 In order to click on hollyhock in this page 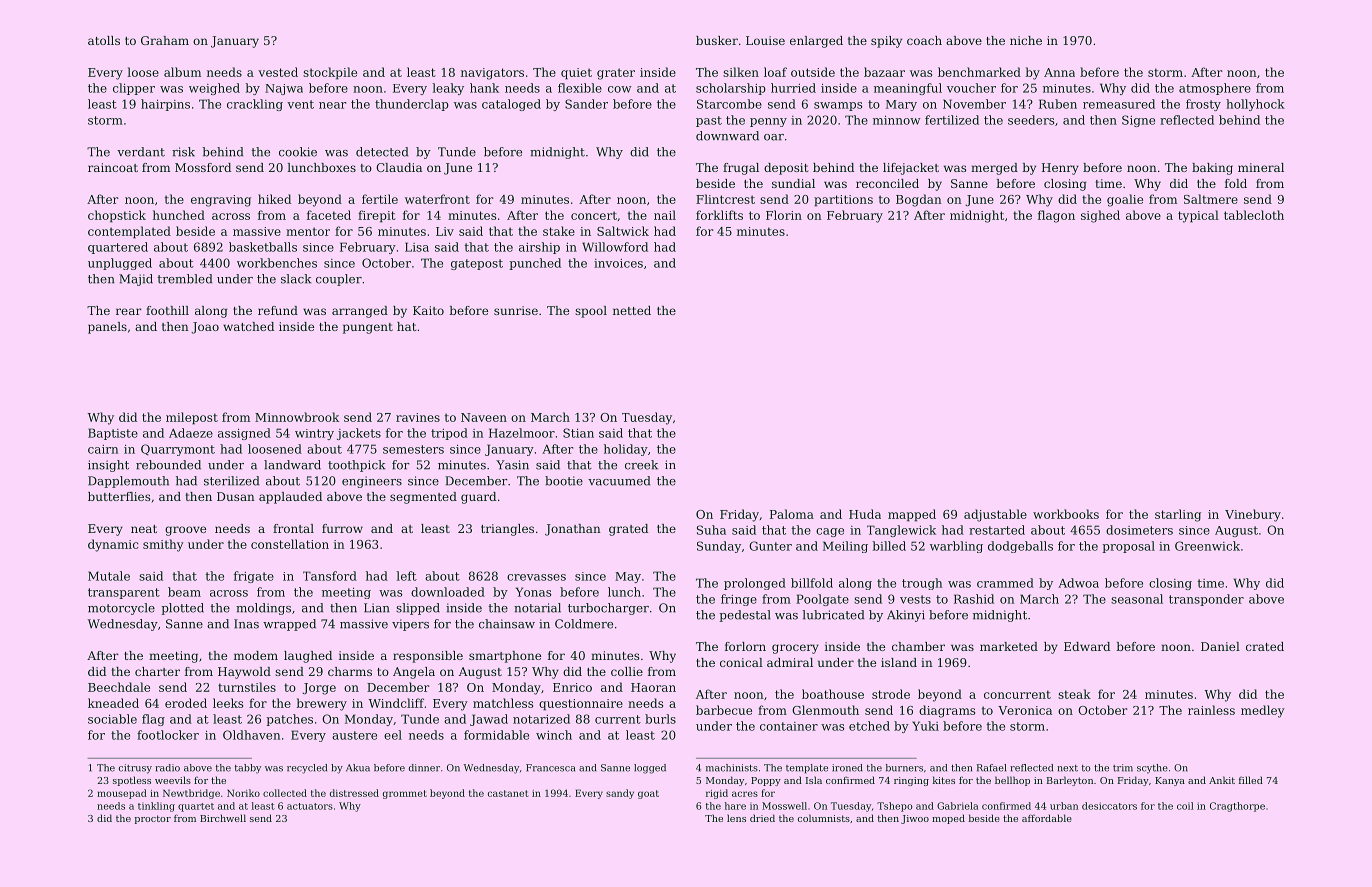, I will do `click(1255, 105)`.
